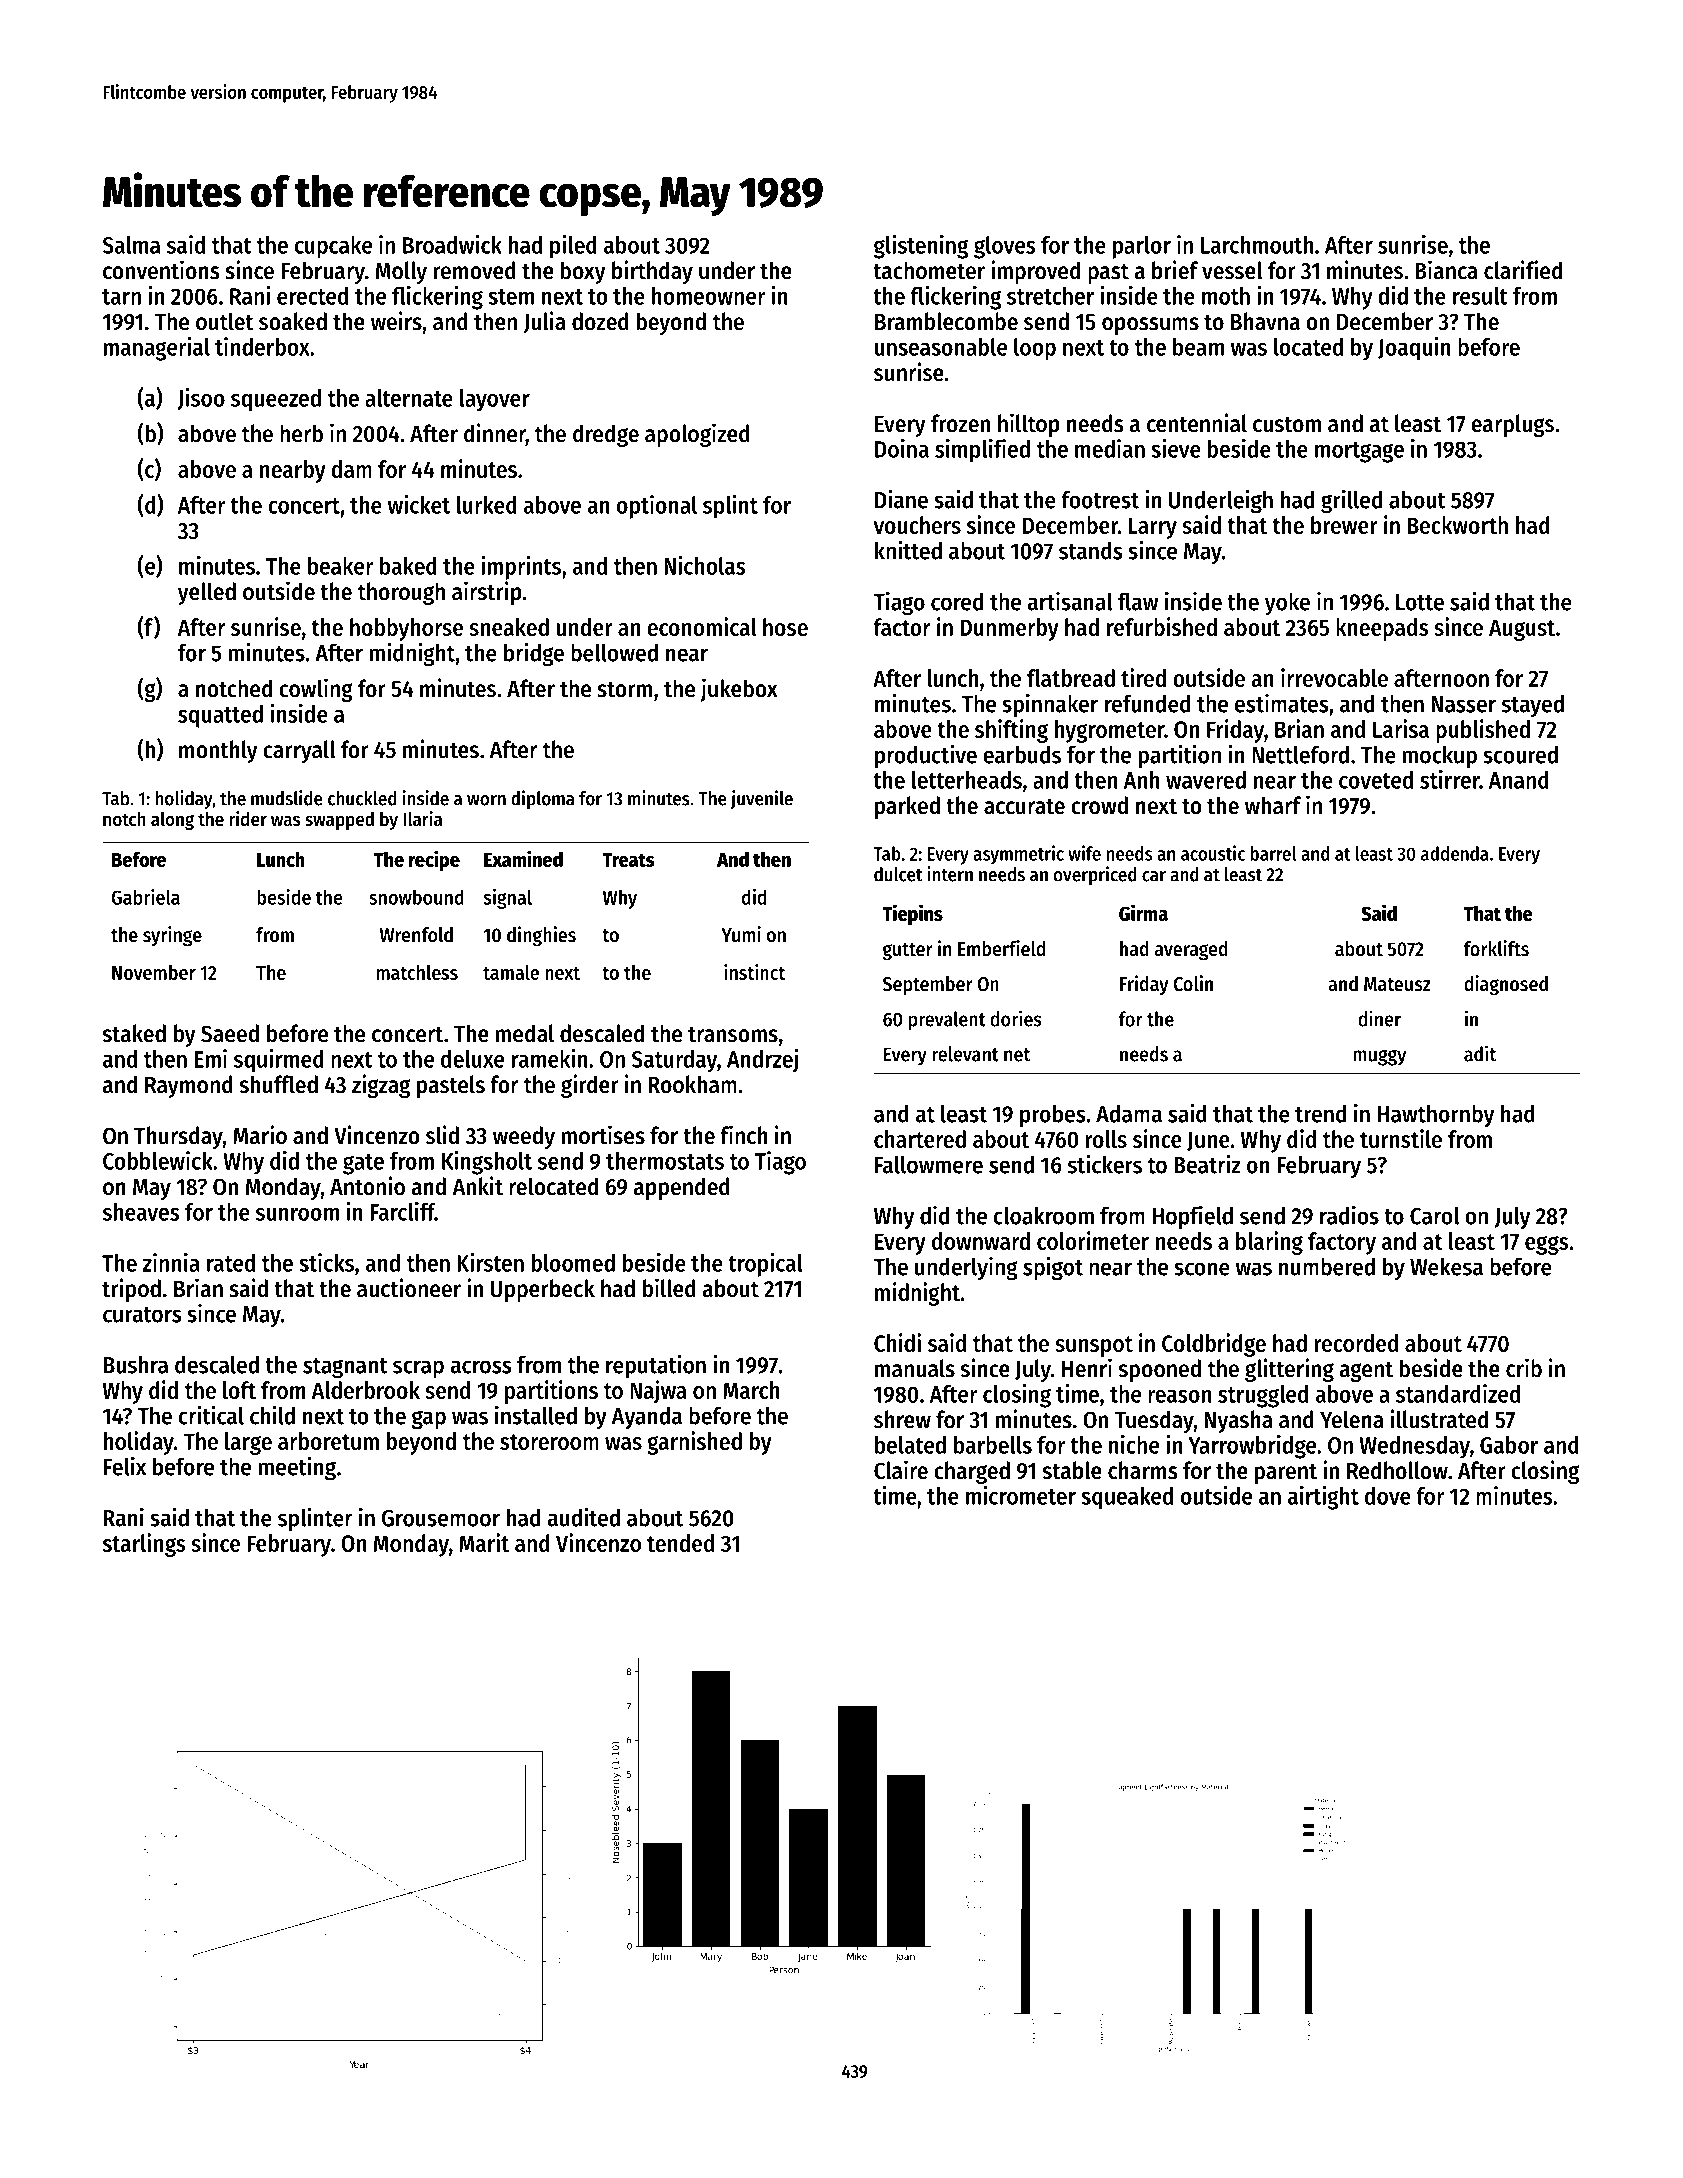 The width and height of the image is (1683, 2178). Describe the element at coordinates (1388, 1496) in the image. I see `dove` at that location.
